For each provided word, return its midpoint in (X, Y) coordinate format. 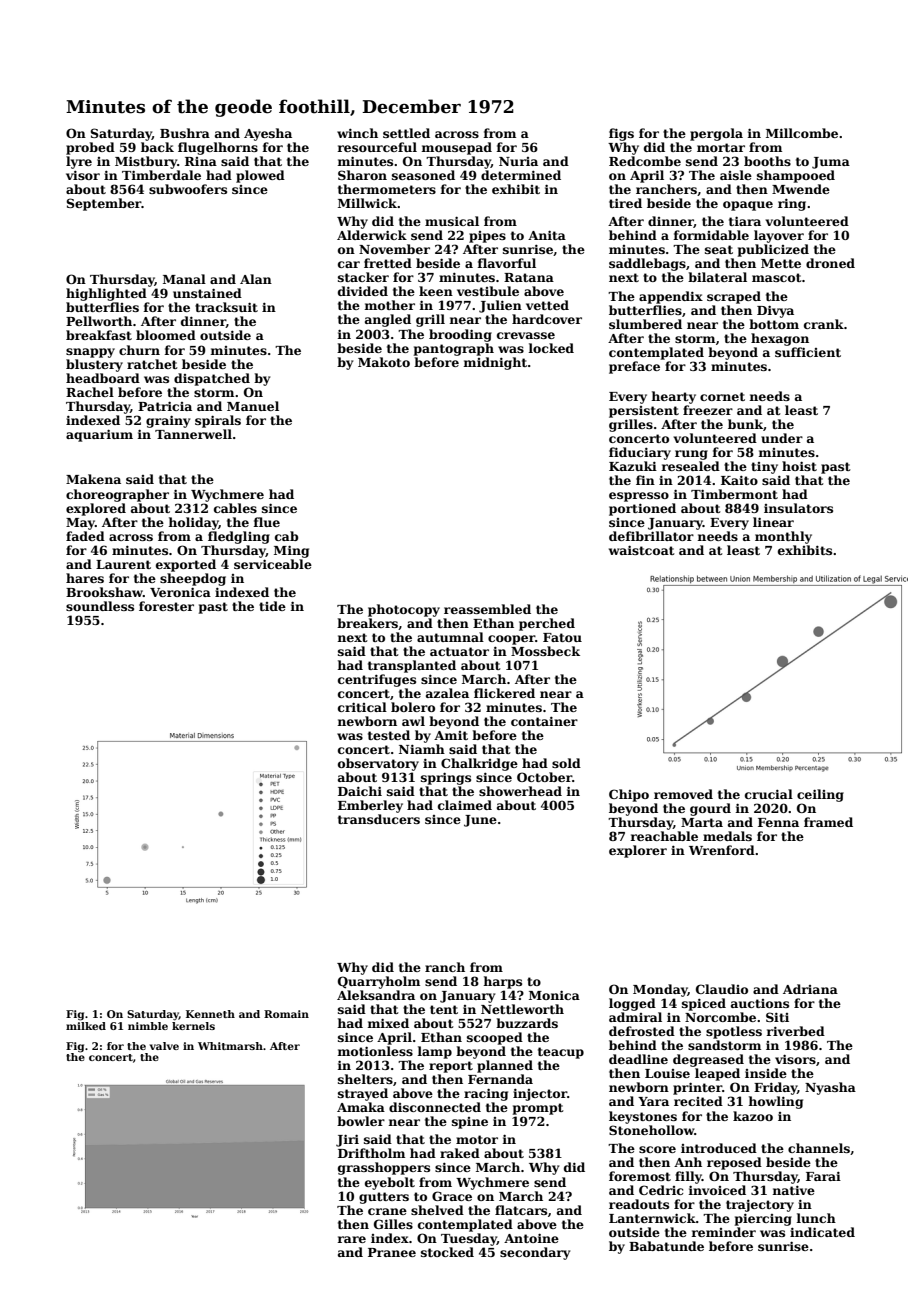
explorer (638, 851)
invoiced (717, 1190)
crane (387, 1211)
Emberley (370, 806)
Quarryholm (379, 982)
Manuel (253, 406)
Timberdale (161, 175)
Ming (291, 551)
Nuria (518, 161)
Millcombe (802, 133)
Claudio (722, 989)
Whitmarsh (230, 1046)
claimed (465, 805)
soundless (100, 606)
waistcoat (642, 550)
